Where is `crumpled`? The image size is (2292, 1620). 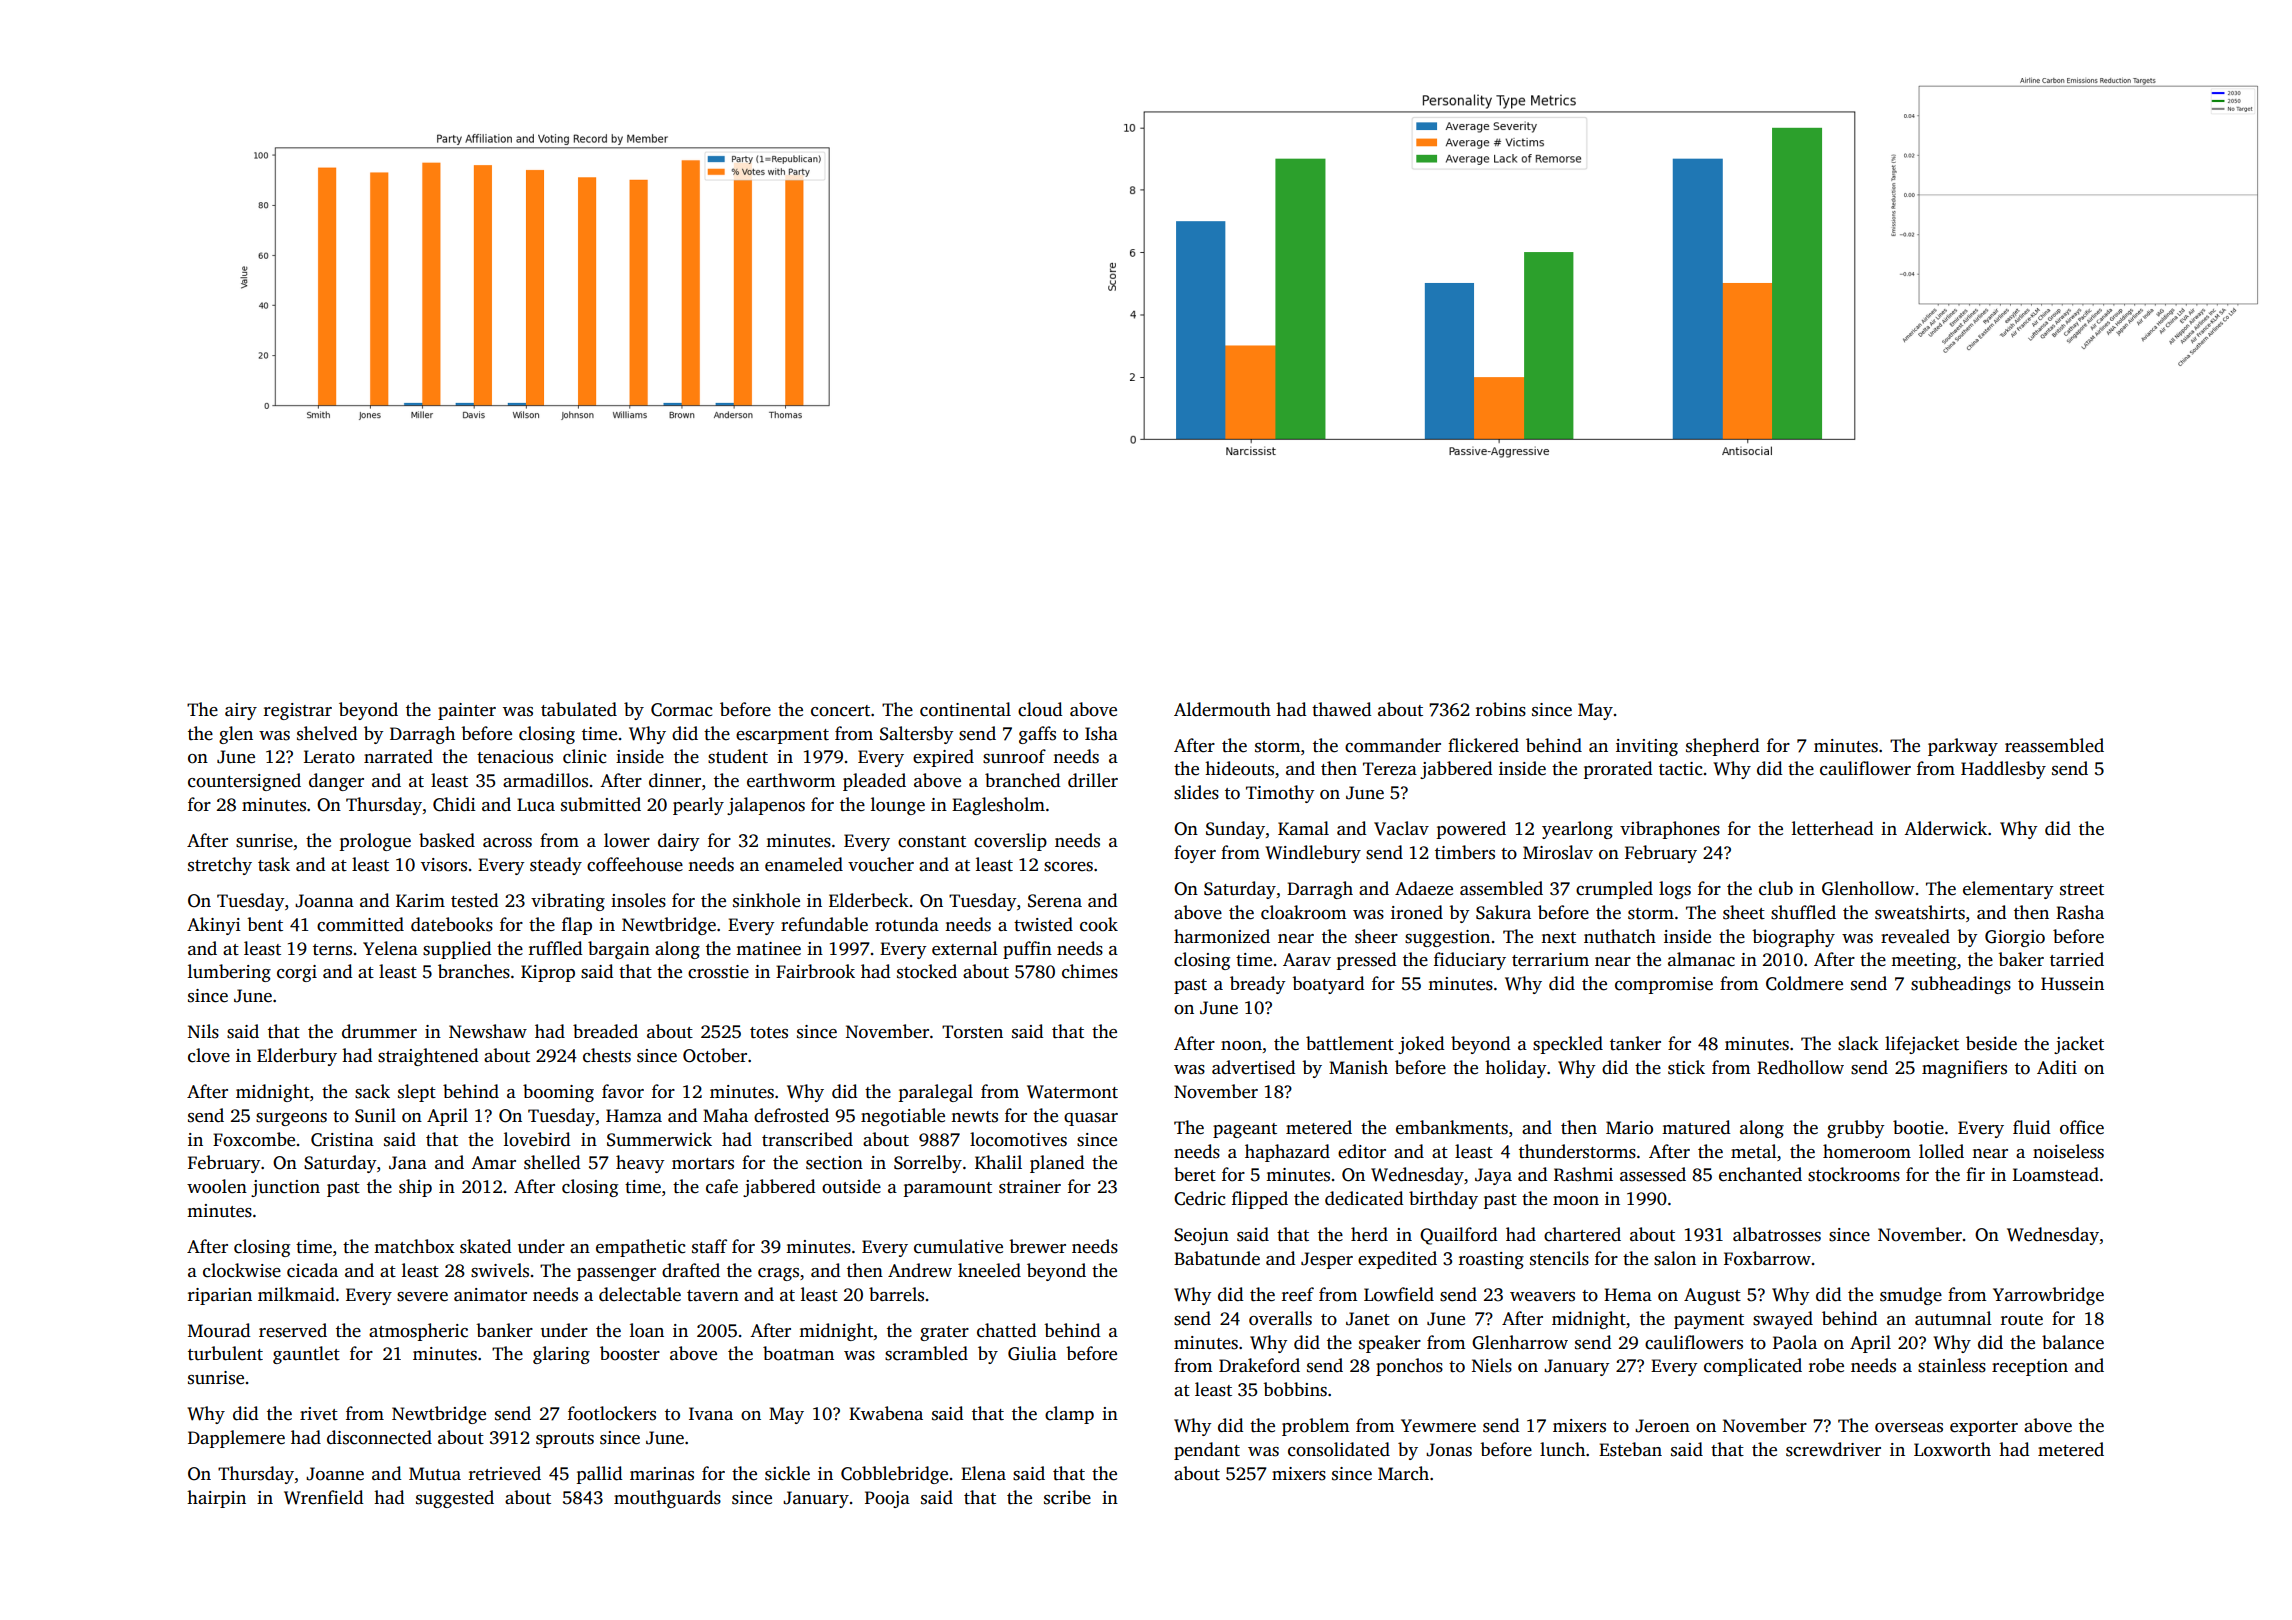 crumpled is located at coordinates (1614, 890).
